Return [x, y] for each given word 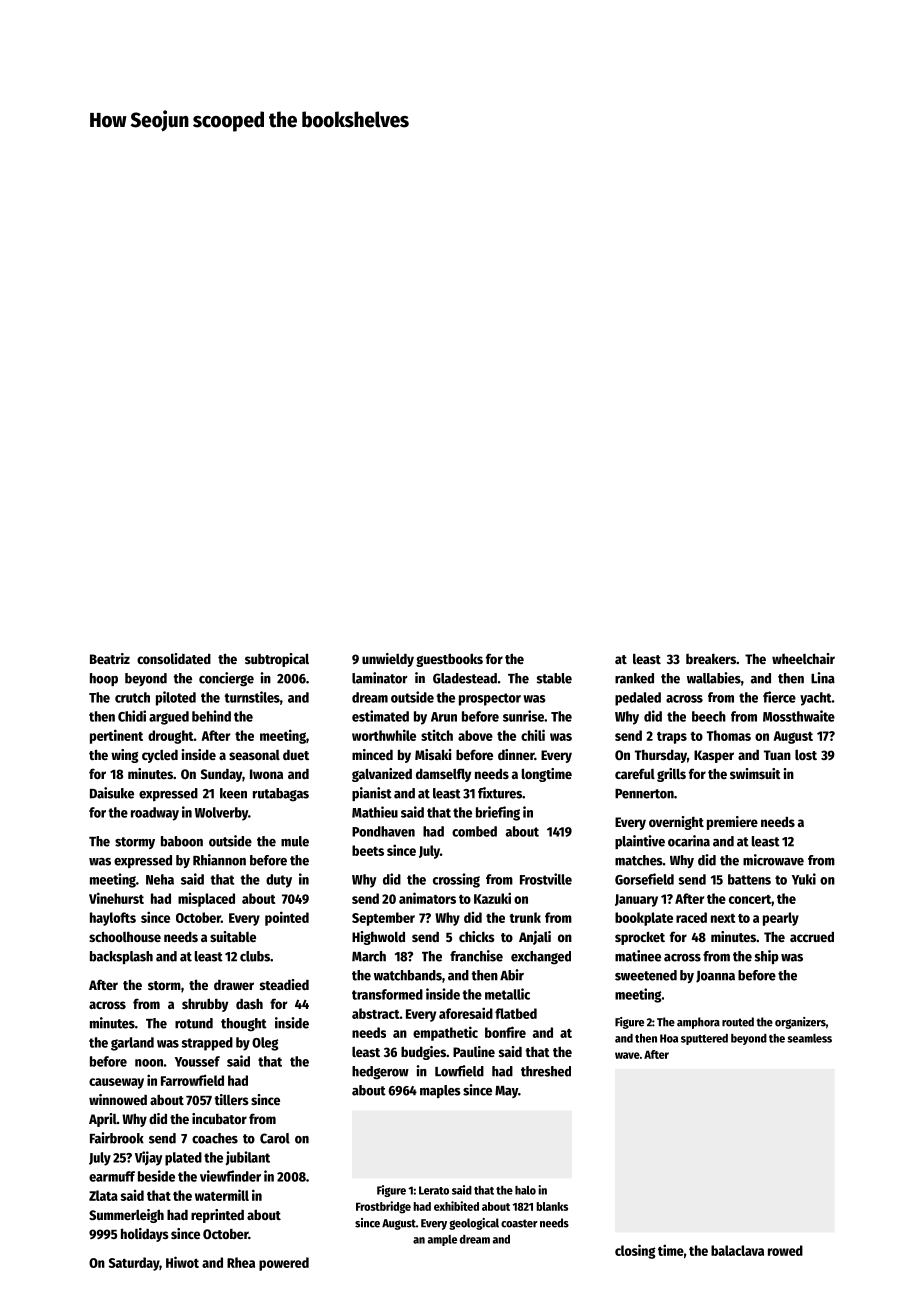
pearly [781, 919]
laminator [380, 678]
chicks [477, 936]
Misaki [433, 754]
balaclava [737, 1250]
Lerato [434, 1190]
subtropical [277, 660]
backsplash [121, 957]
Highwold [378, 938]
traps [672, 738]
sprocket [640, 938]
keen [233, 793]
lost [806, 754]
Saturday [134, 1264]
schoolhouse [125, 936]
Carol [275, 1138]
